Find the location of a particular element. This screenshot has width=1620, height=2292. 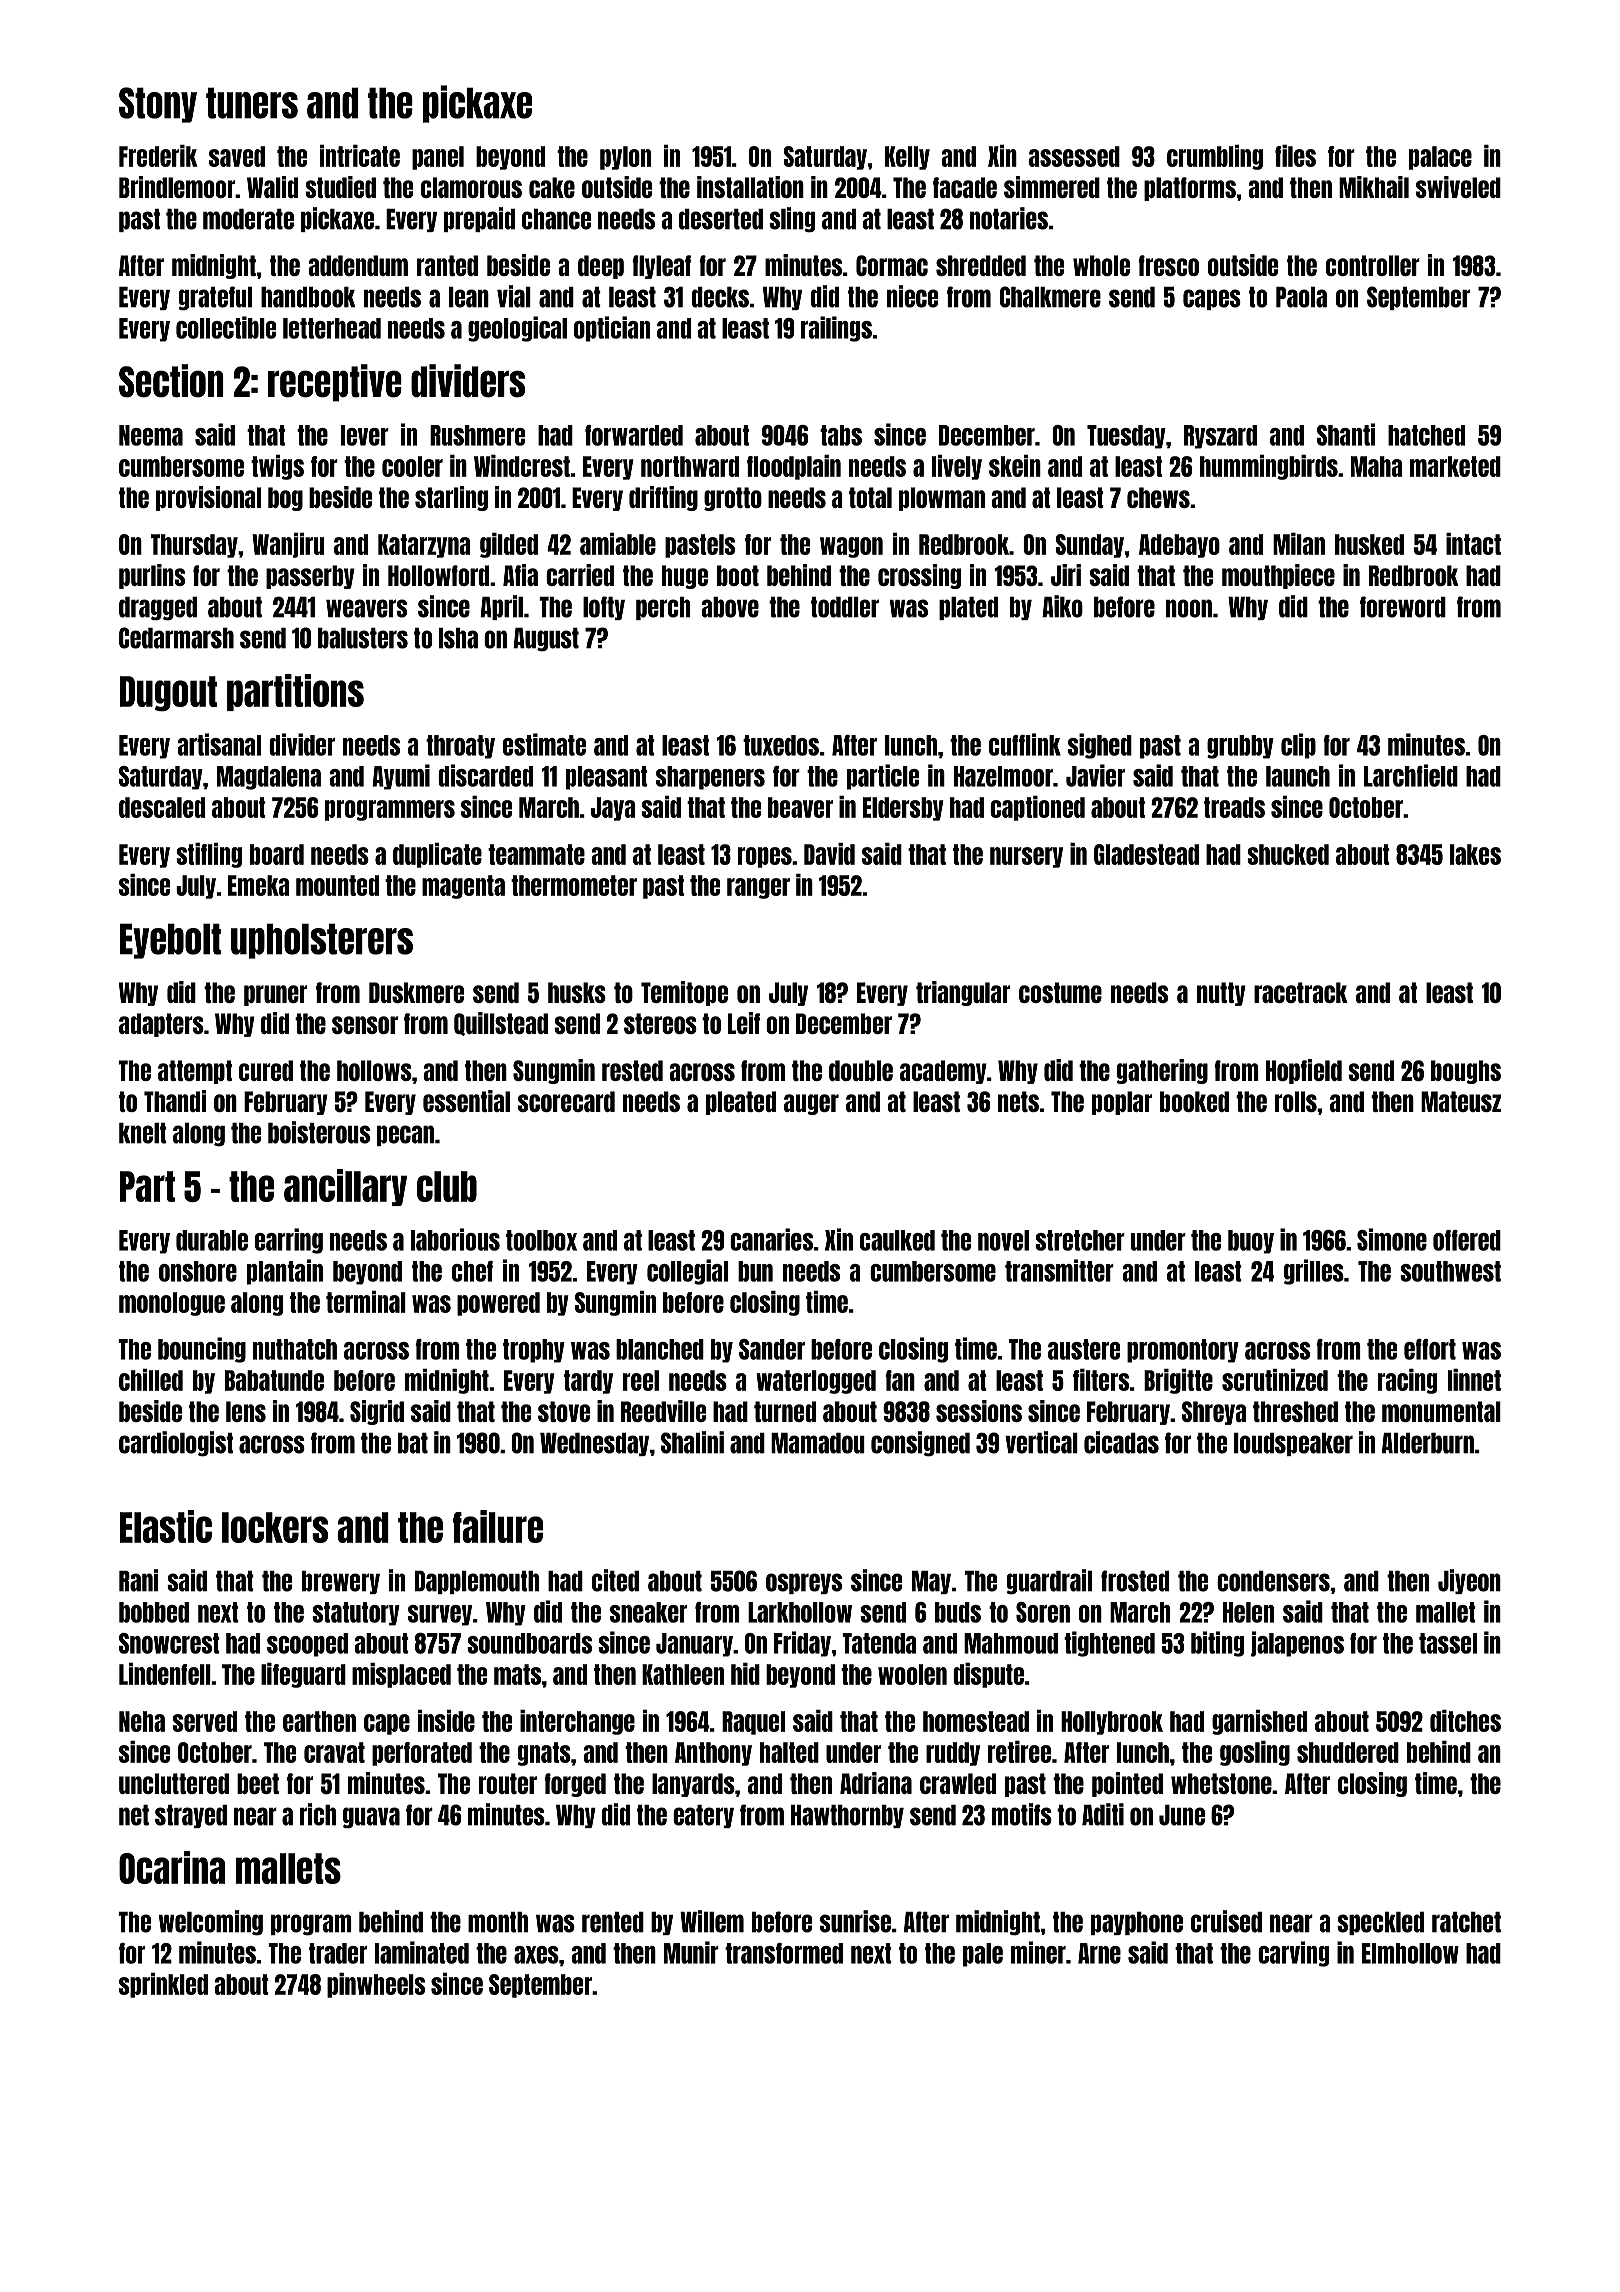

chews is located at coordinates (1158, 497).
